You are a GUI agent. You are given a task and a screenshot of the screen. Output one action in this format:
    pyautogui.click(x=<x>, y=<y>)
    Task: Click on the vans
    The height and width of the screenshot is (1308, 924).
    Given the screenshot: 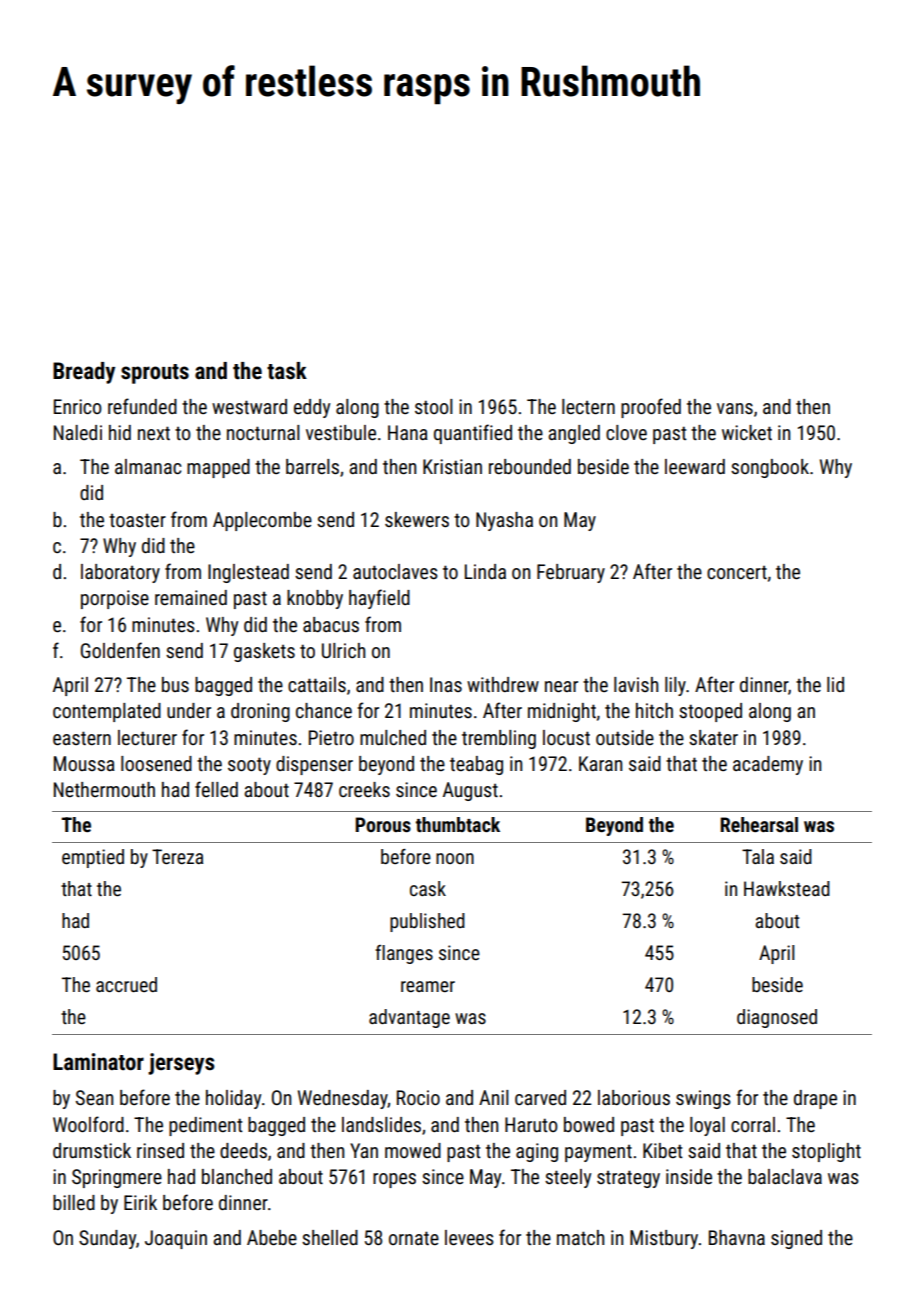 What is the action you would take?
    pyautogui.click(x=735, y=408)
